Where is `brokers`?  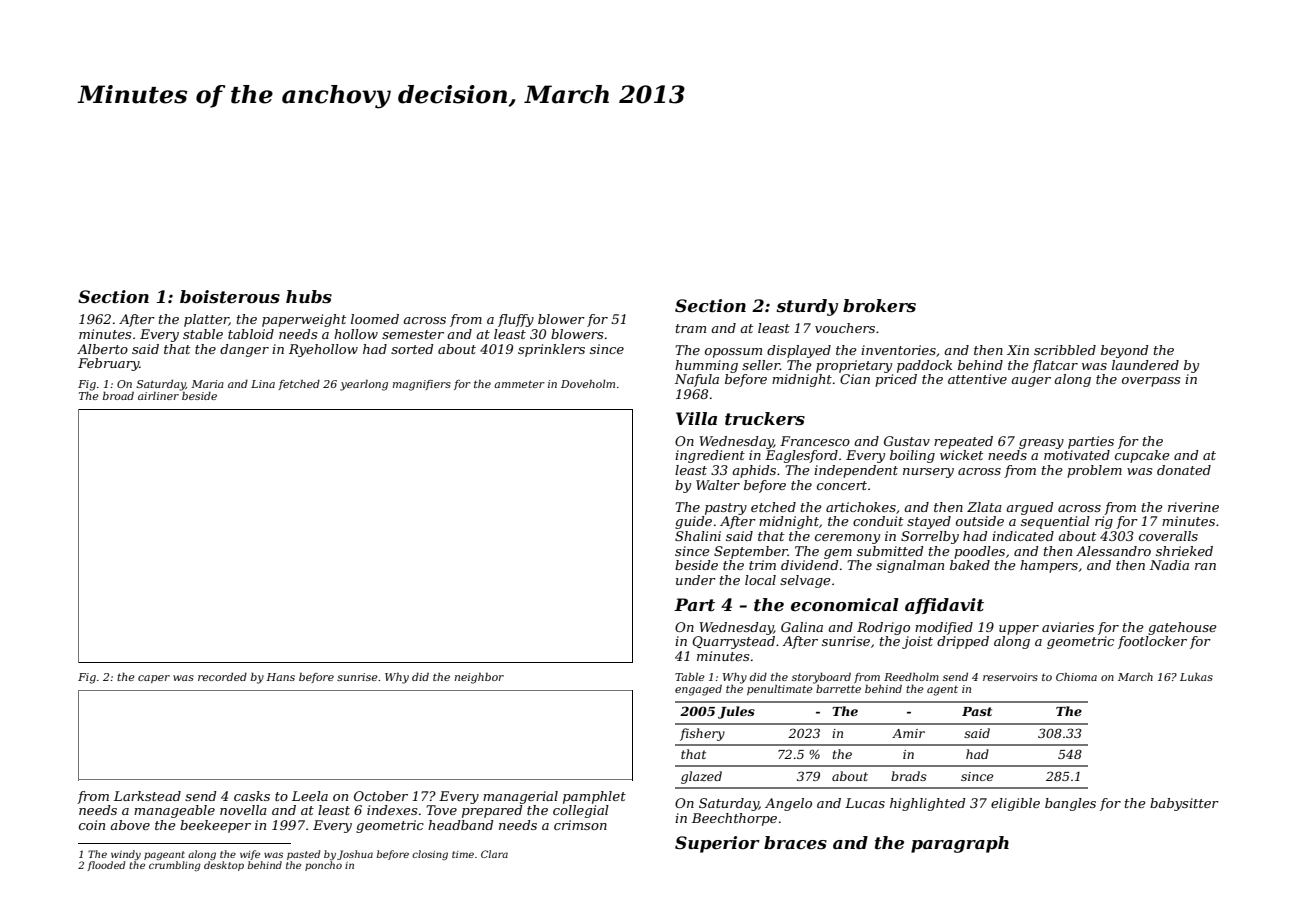
brokers is located at coordinates (879, 305).
